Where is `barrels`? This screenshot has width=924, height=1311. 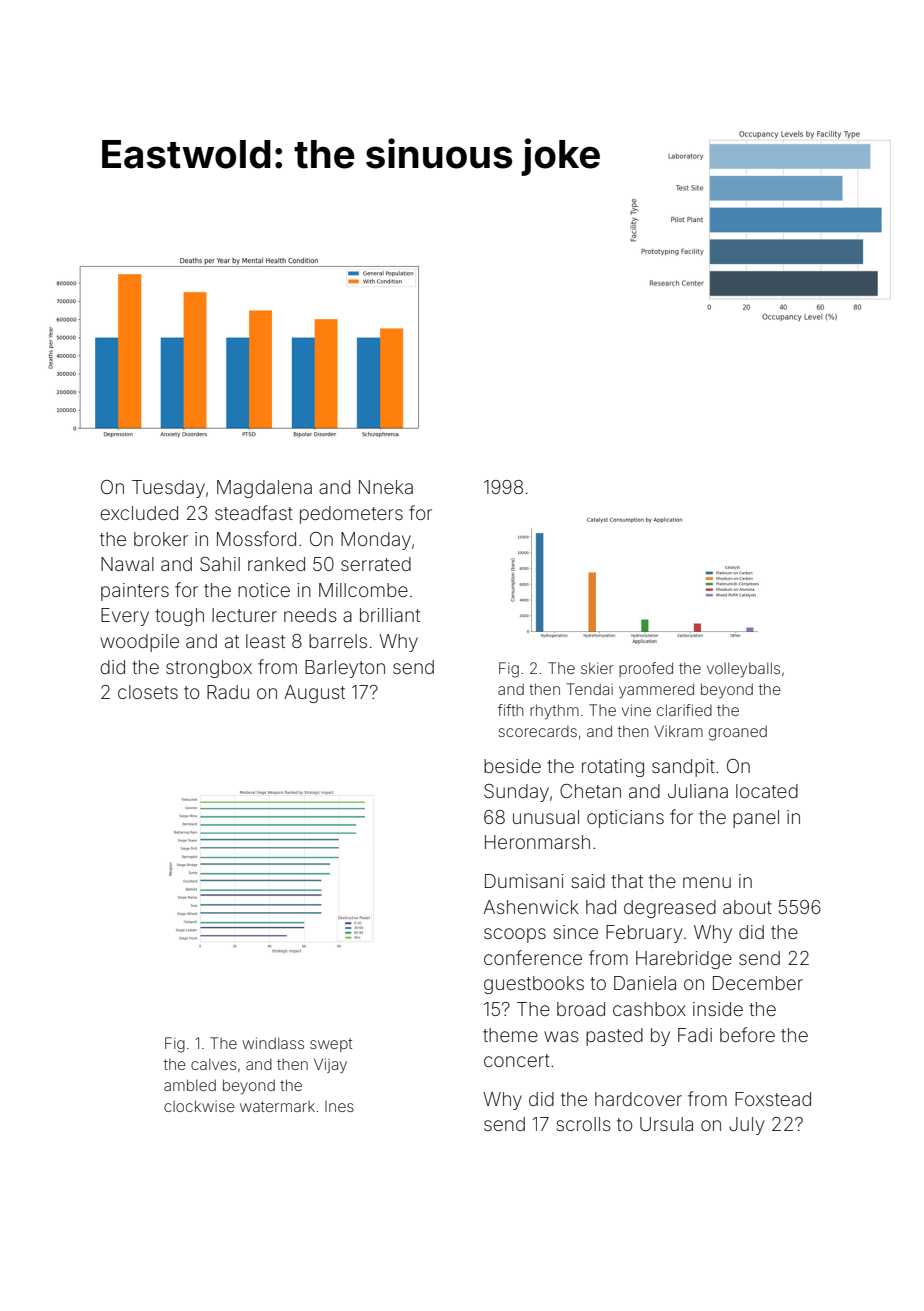
barrels is located at coordinates (338, 641).
